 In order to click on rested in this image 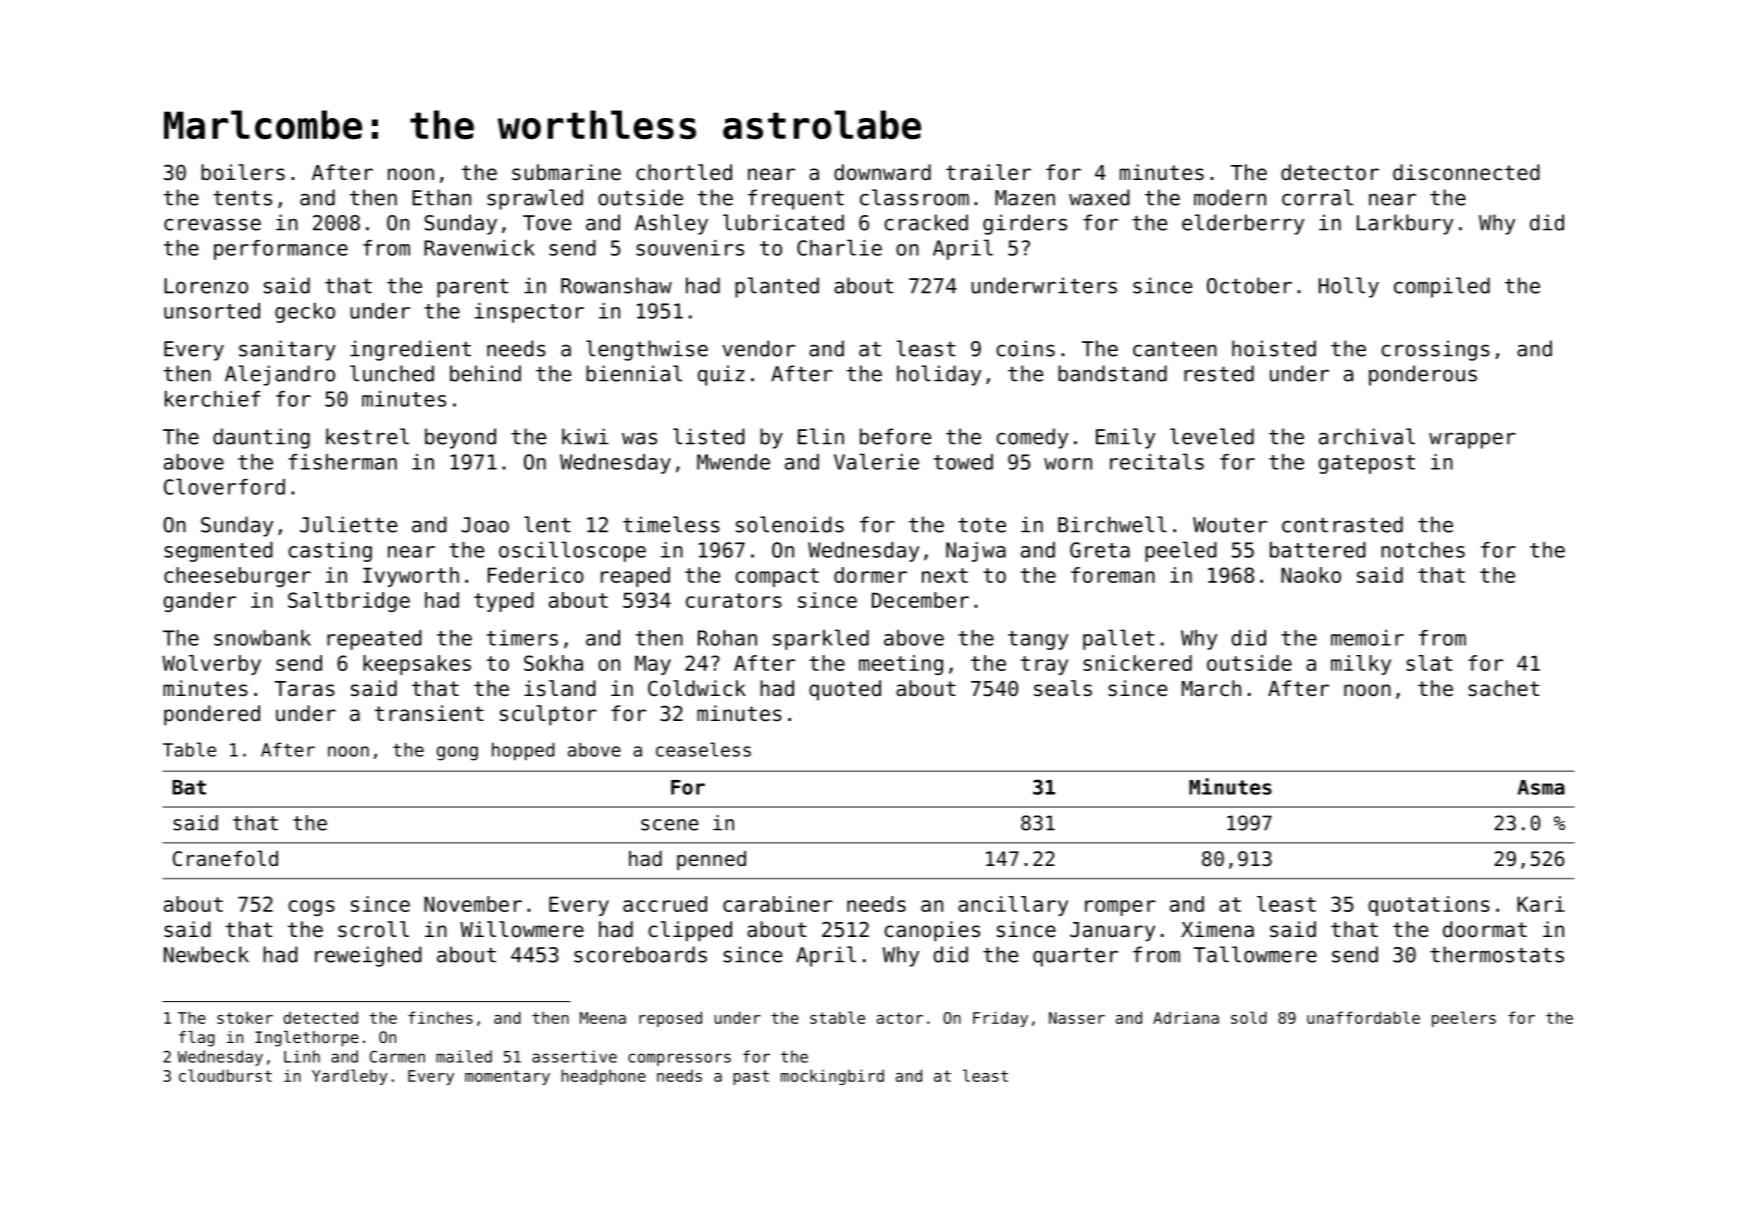, I will do `click(1219, 373)`.
